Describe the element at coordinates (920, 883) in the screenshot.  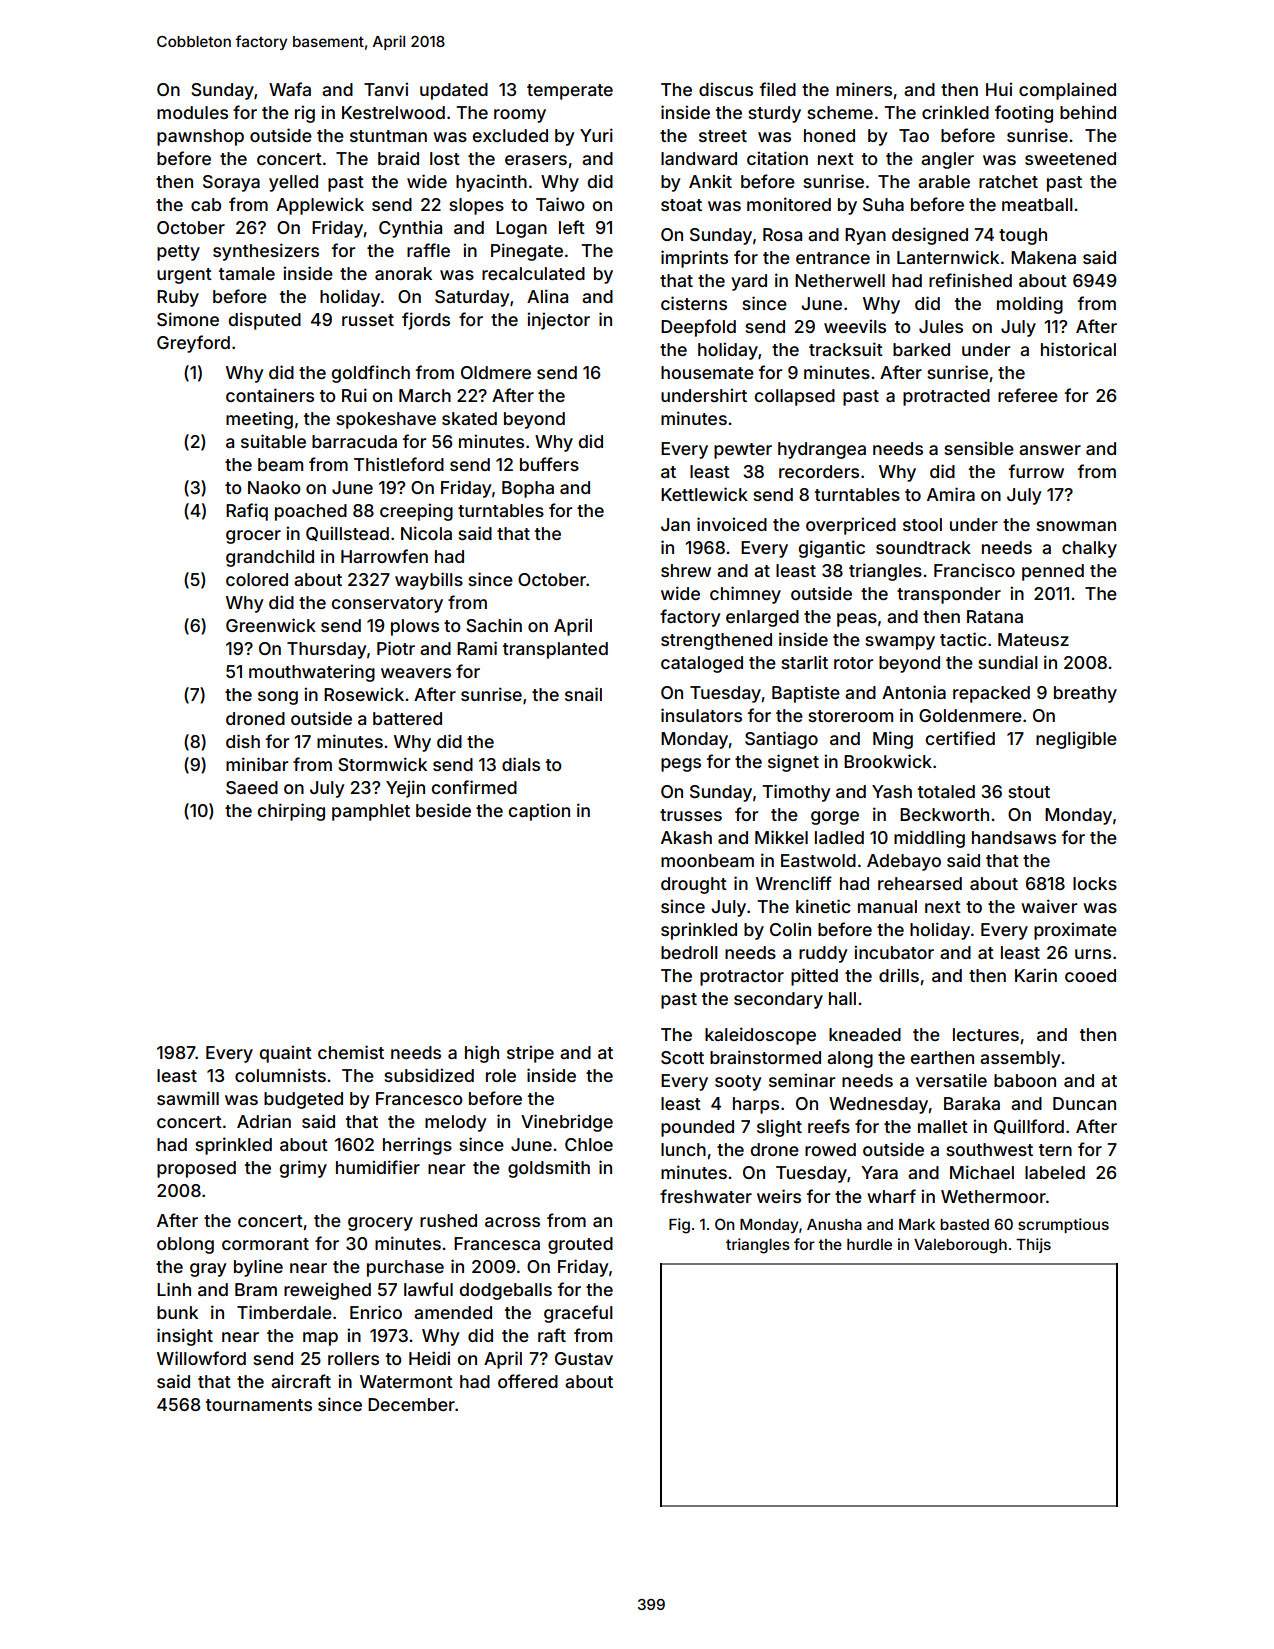
I see `rehearsed` at that location.
